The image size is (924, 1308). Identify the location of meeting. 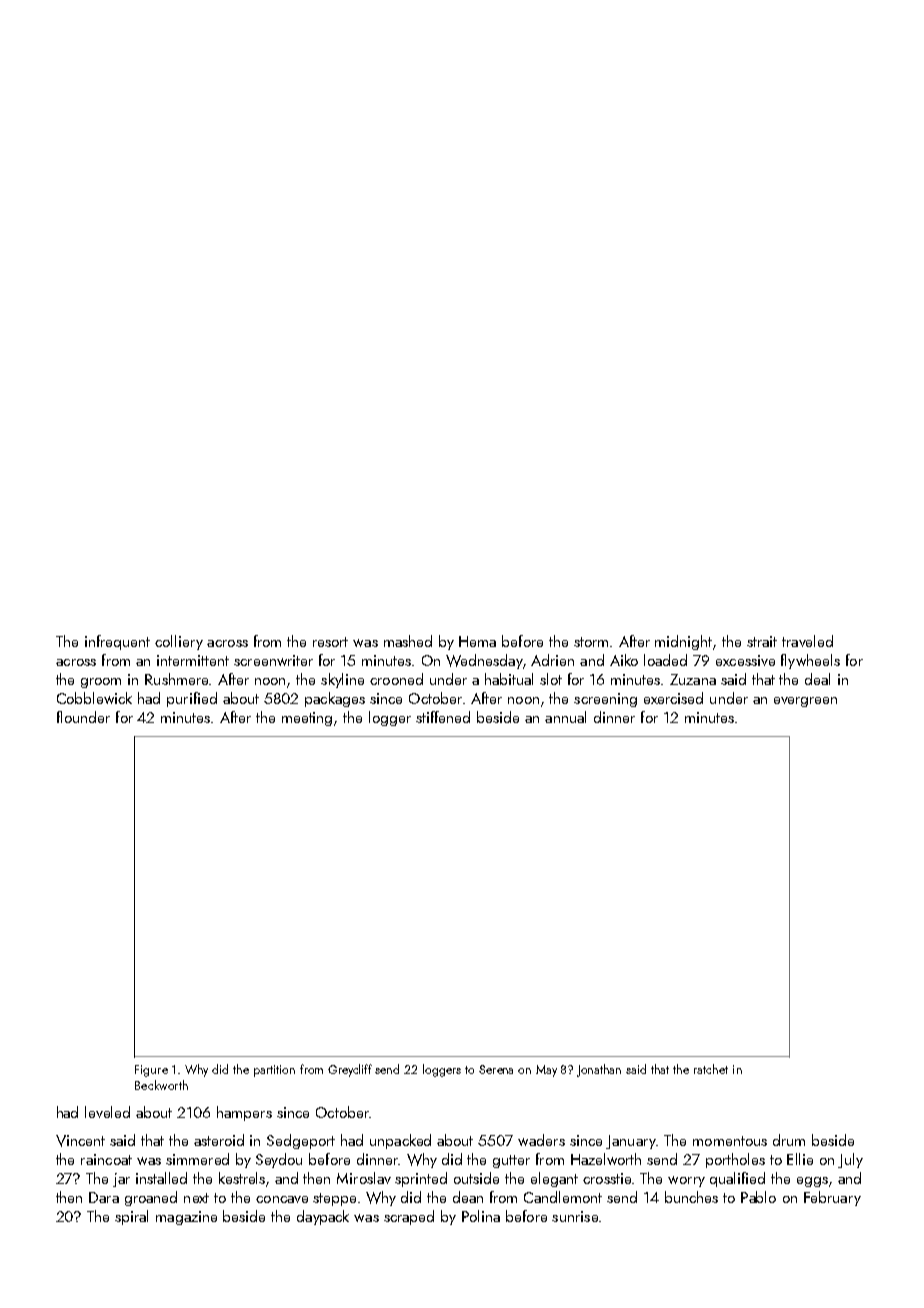
(307, 719).
